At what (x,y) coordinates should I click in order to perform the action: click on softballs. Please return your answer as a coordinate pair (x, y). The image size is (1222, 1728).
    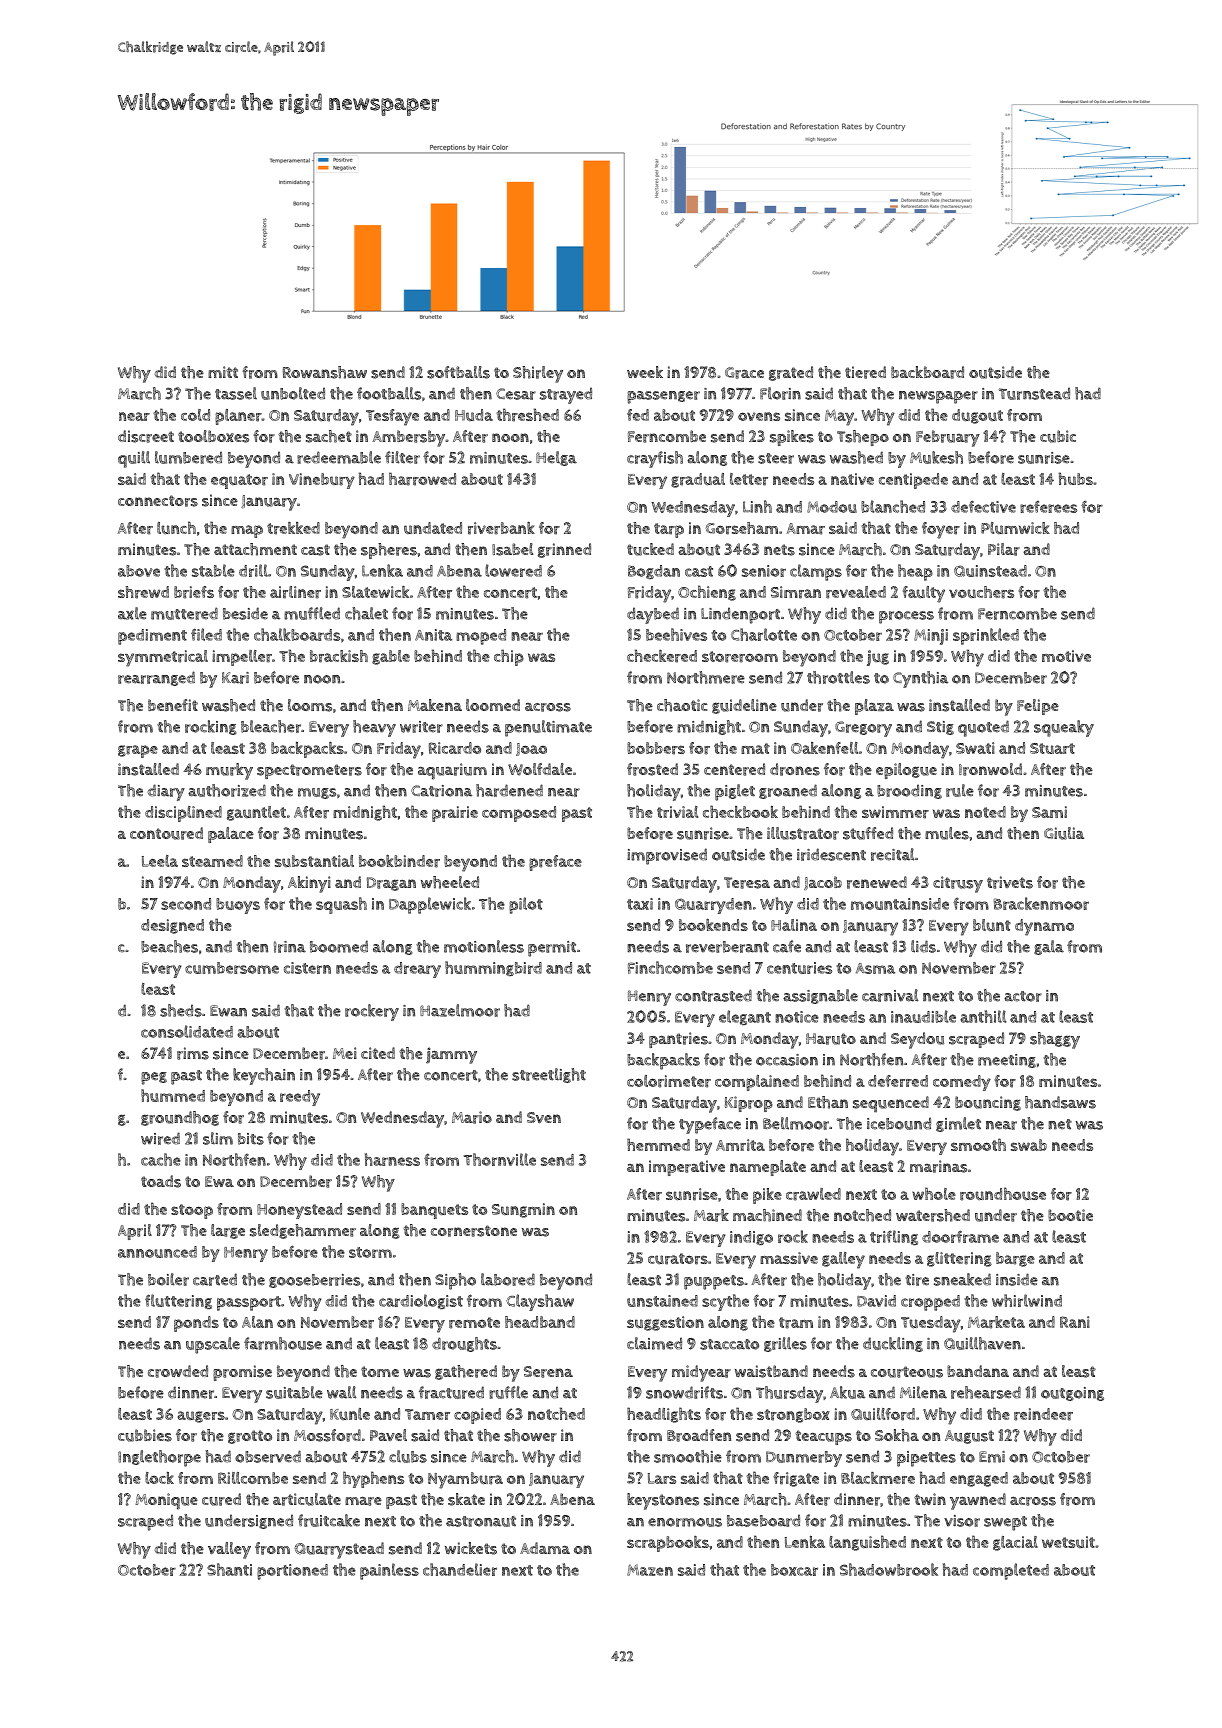
    Looking at the image, I should click on (458, 372).
